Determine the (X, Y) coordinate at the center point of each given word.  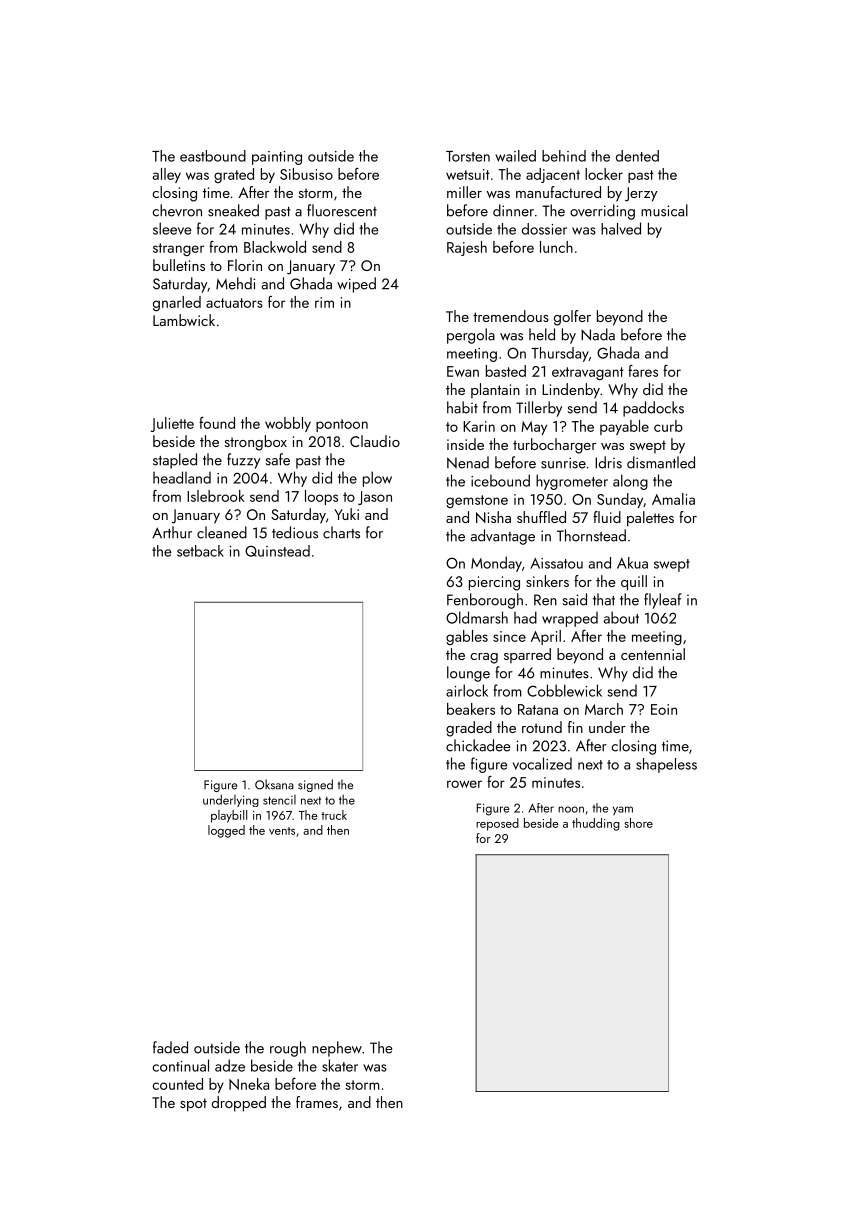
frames (317, 1102)
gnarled (177, 303)
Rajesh (467, 248)
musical (664, 210)
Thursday (560, 354)
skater (340, 1065)
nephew (337, 1049)
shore (638, 823)
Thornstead (591, 535)
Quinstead (277, 551)
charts (341, 532)
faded (170, 1047)
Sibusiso (306, 174)
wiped (356, 285)
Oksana (274, 784)
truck (334, 815)
